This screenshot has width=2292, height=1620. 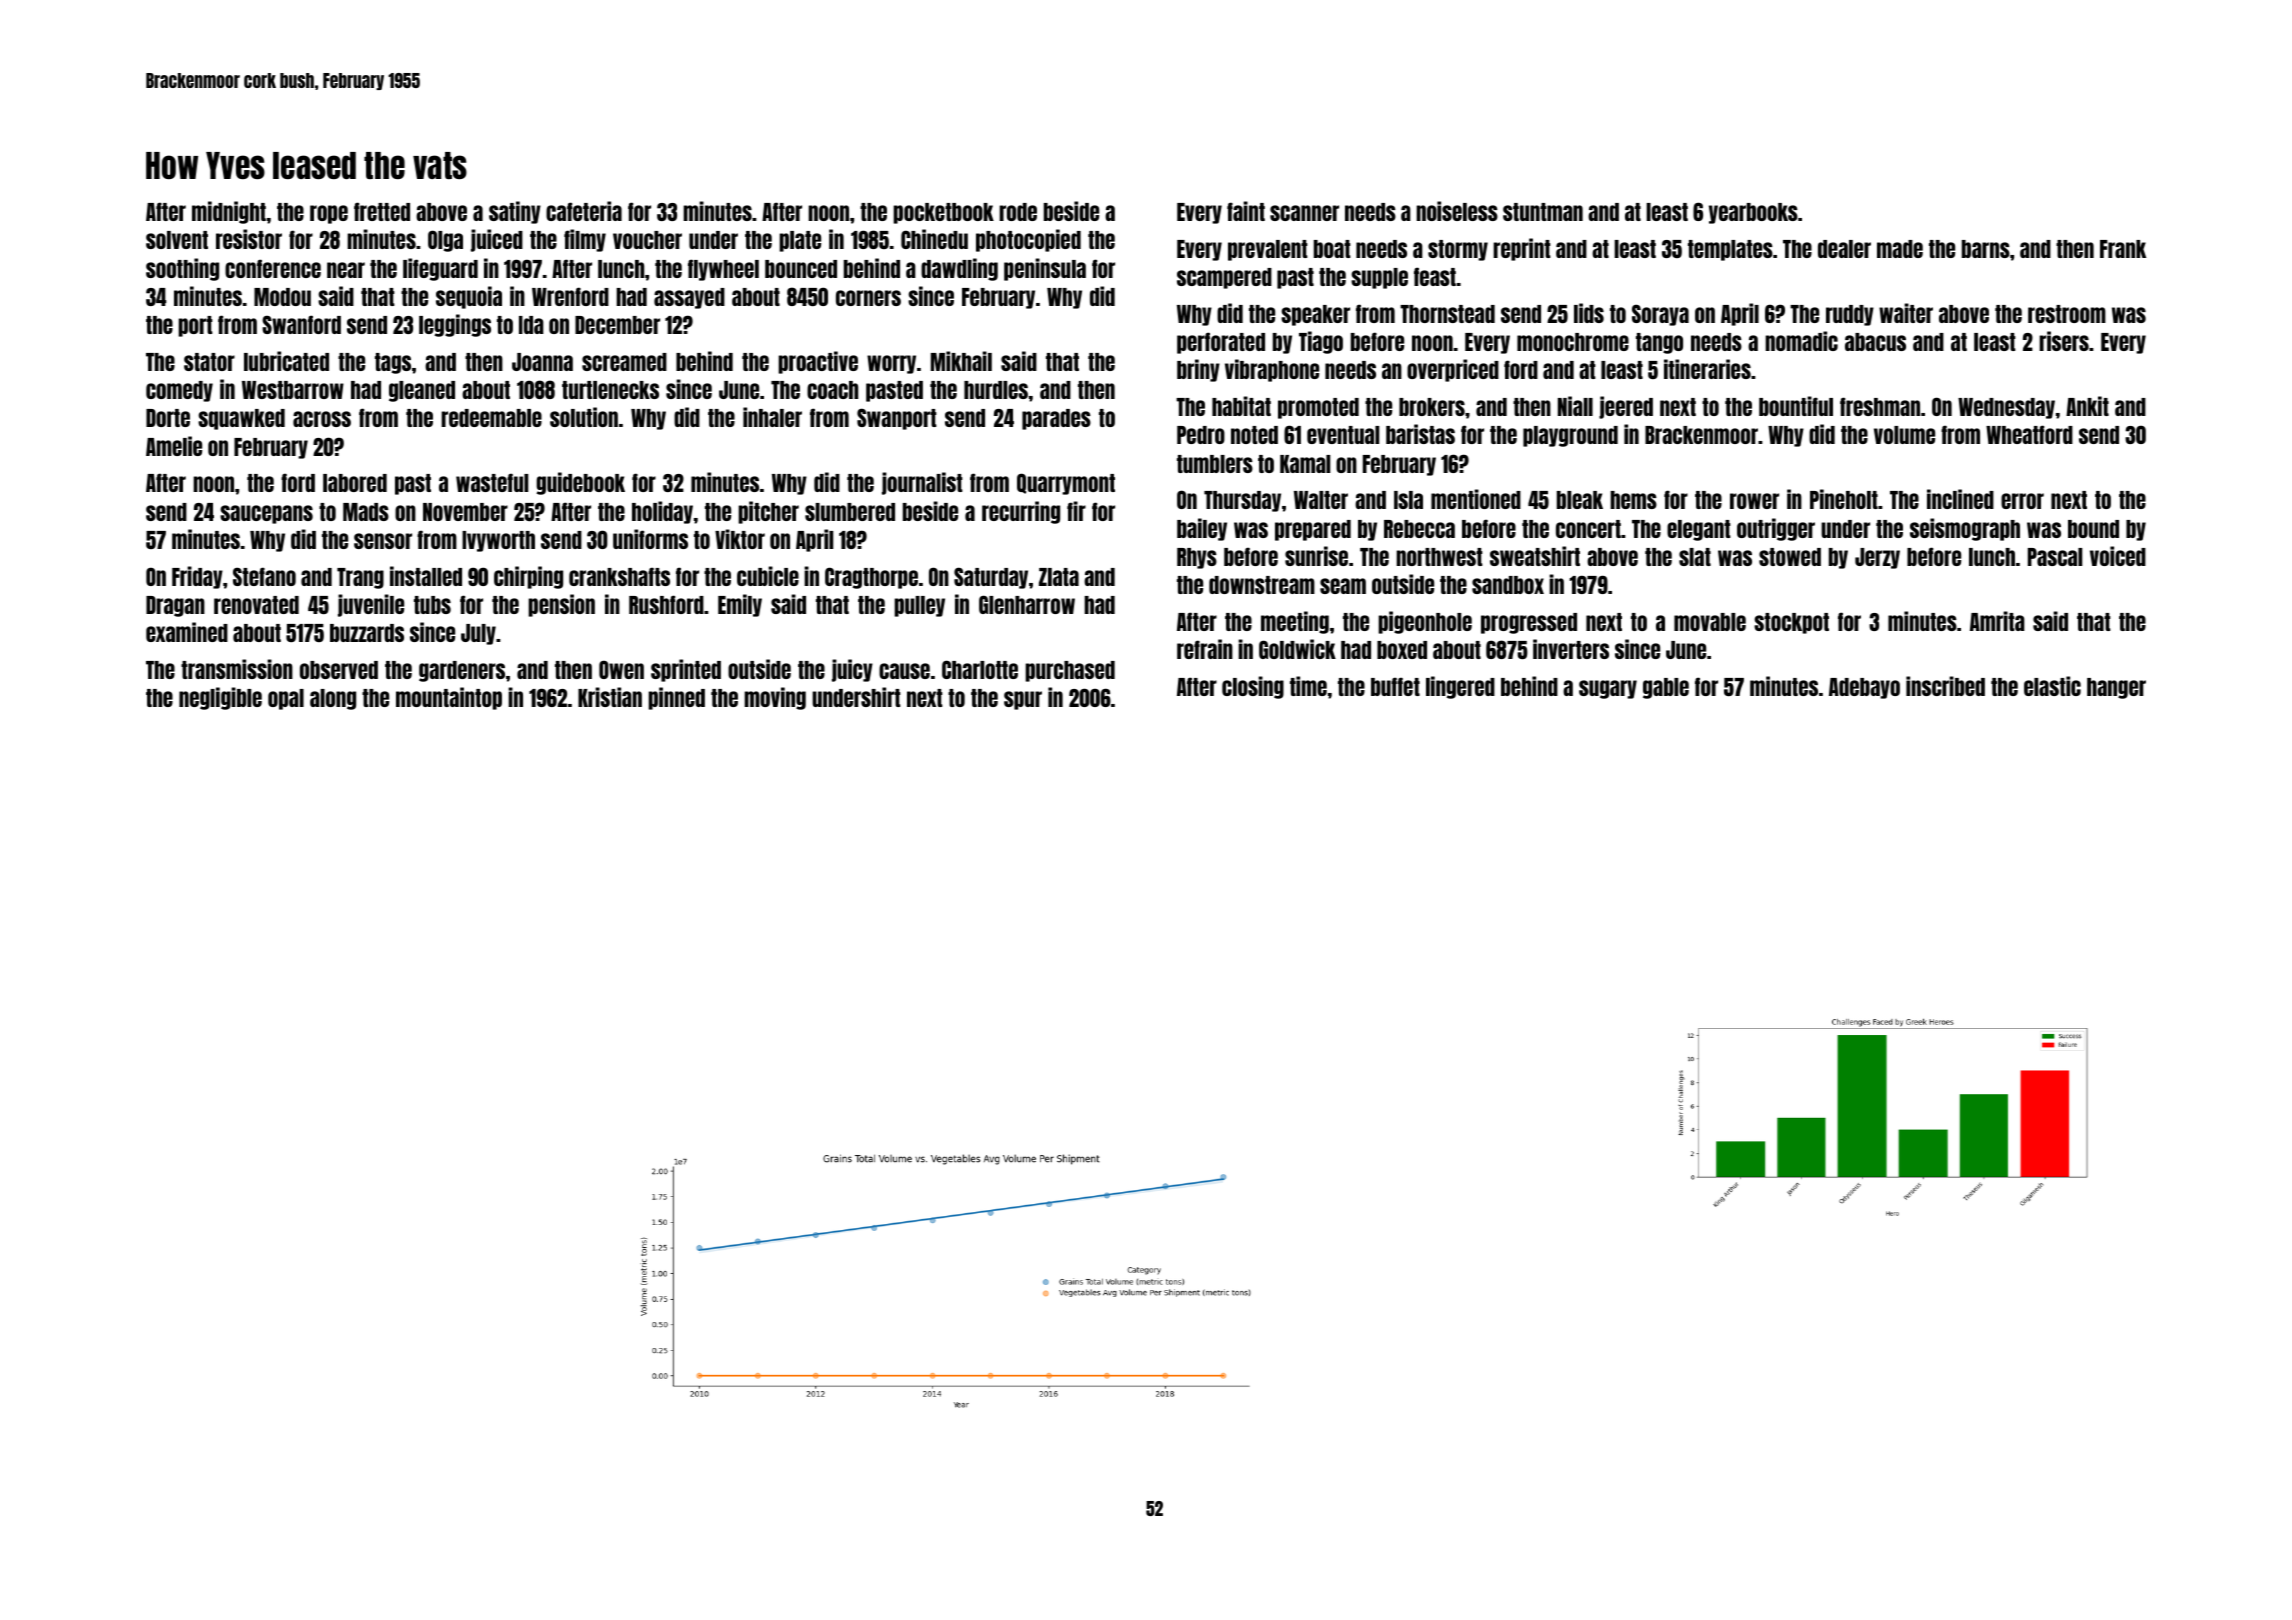 I want to click on stator, so click(x=209, y=362).
